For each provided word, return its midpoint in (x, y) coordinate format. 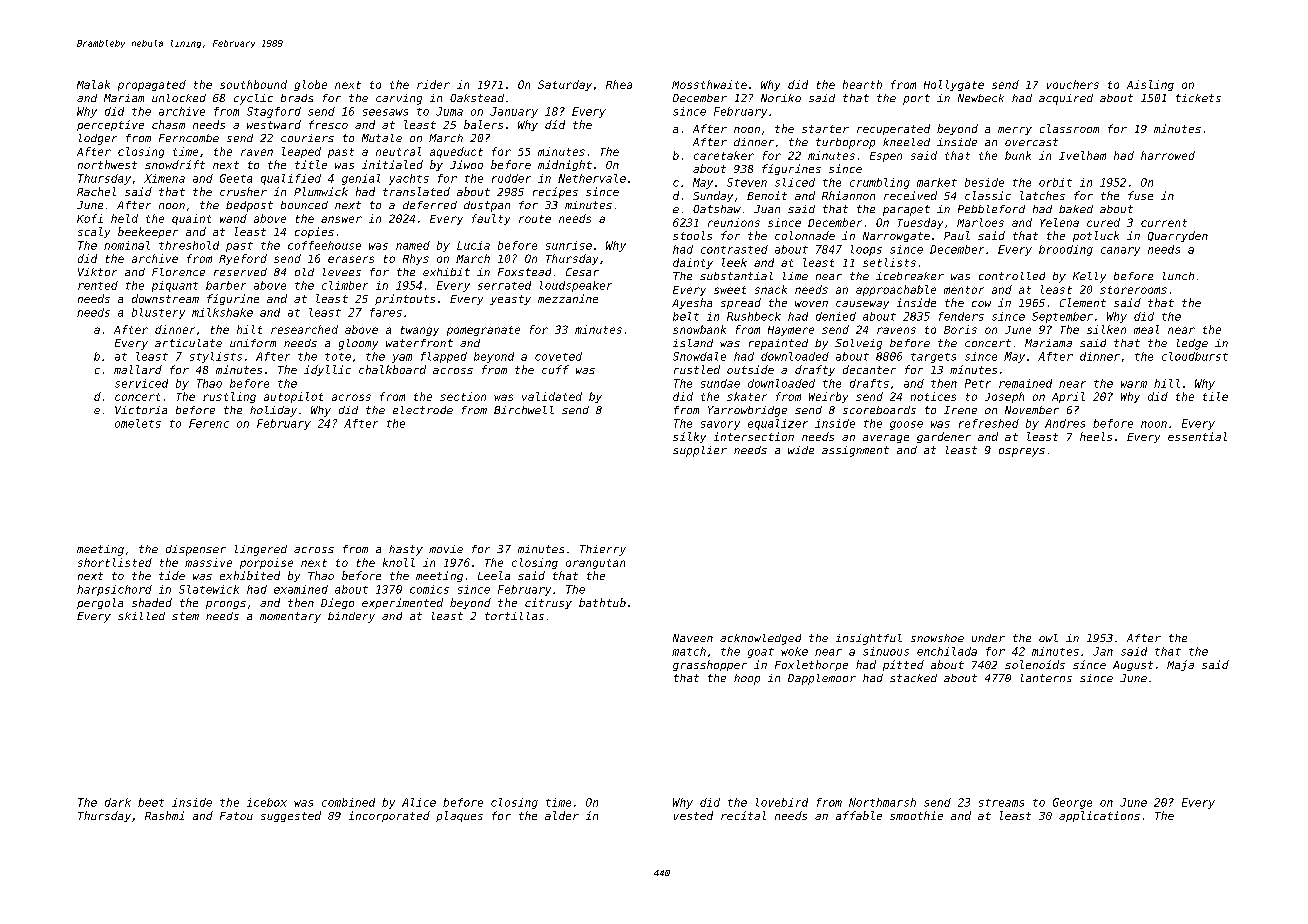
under (988, 638)
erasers (351, 259)
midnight (565, 165)
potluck (1096, 236)
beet (151, 802)
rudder (511, 178)
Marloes (980, 222)
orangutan (595, 564)
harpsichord (114, 590)
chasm (168, 124)
